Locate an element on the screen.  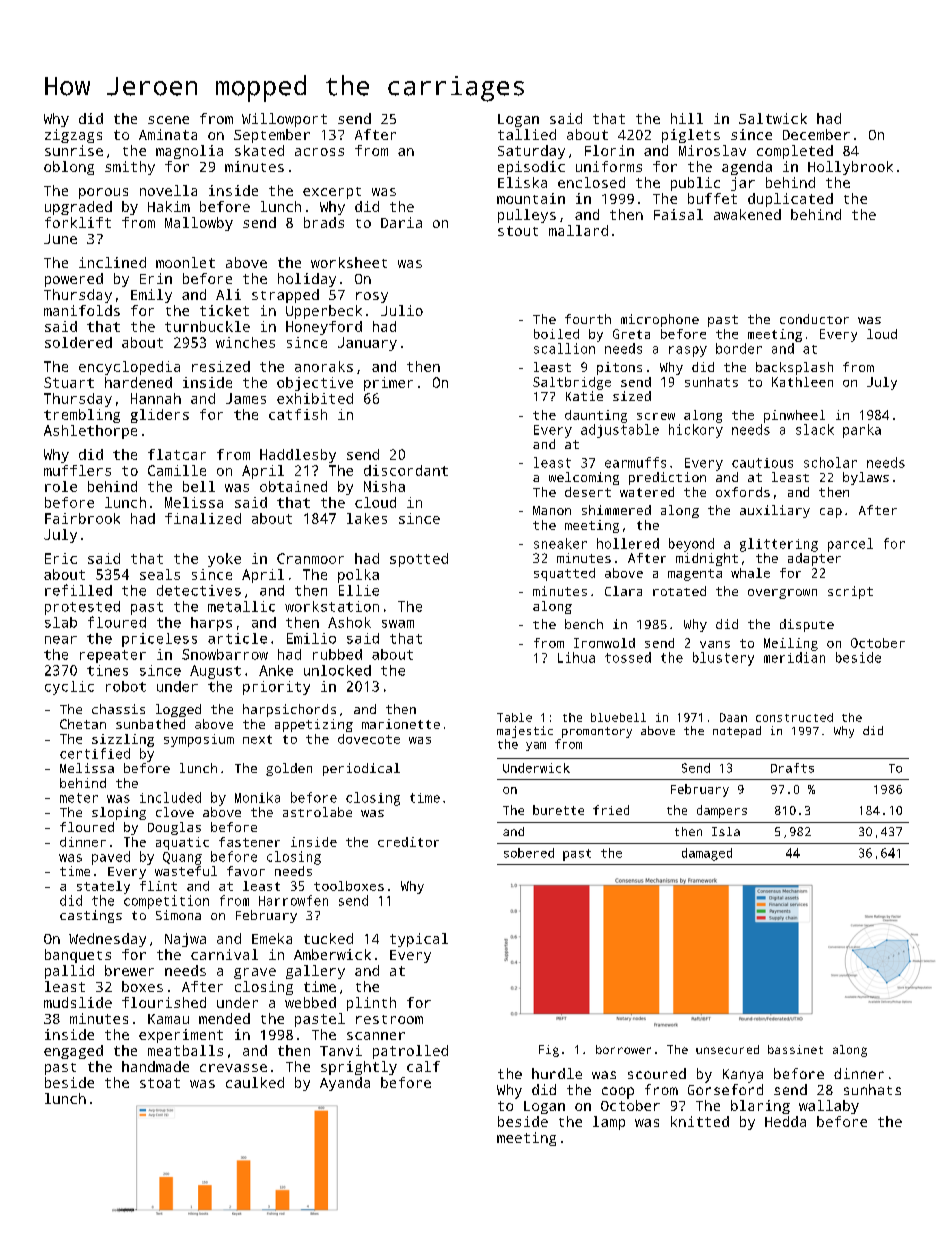
Cranmoor is located at coordinates (310, 558).
